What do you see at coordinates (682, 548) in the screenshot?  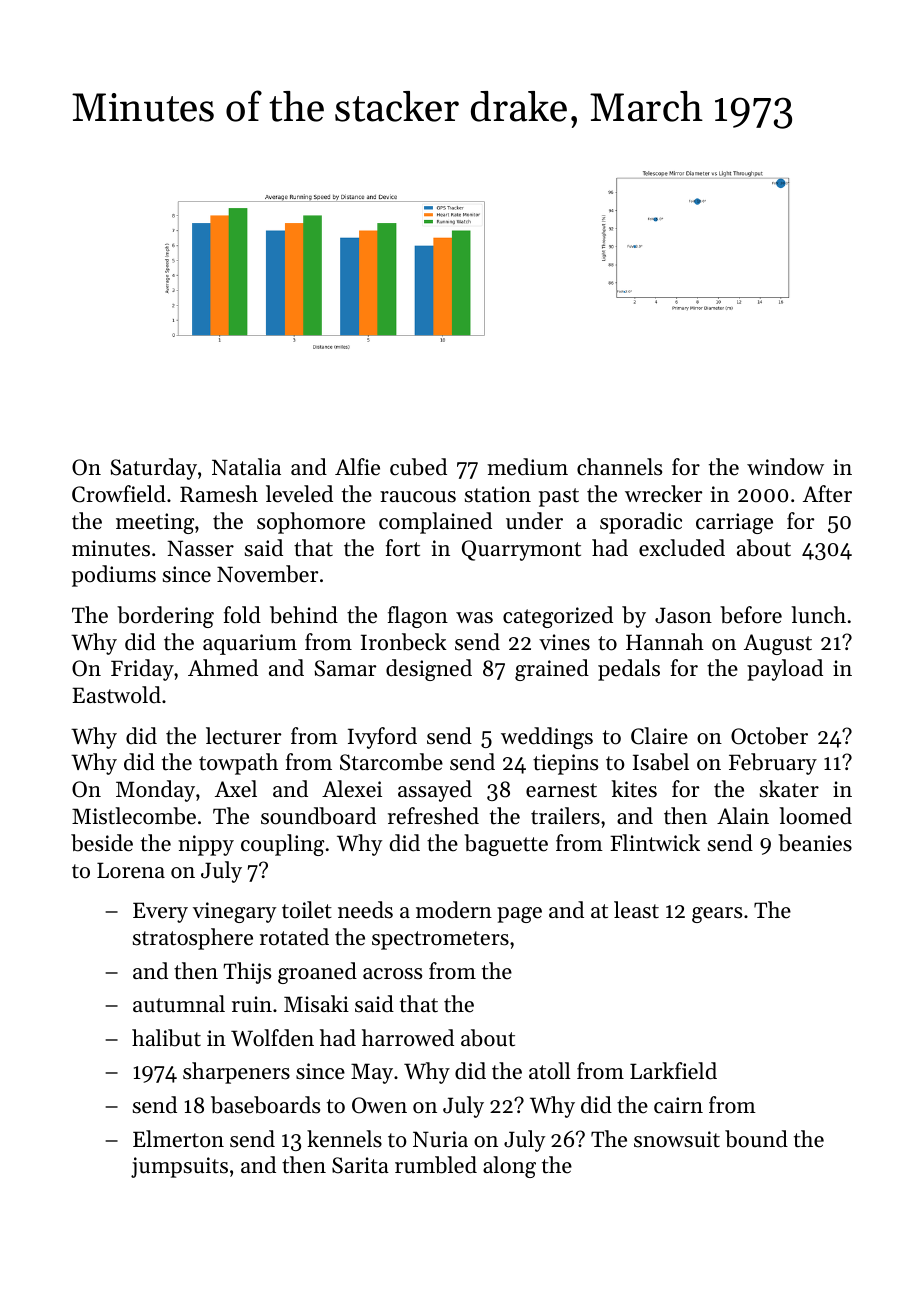 I see `excluded` at bounding box center [682, 548].
